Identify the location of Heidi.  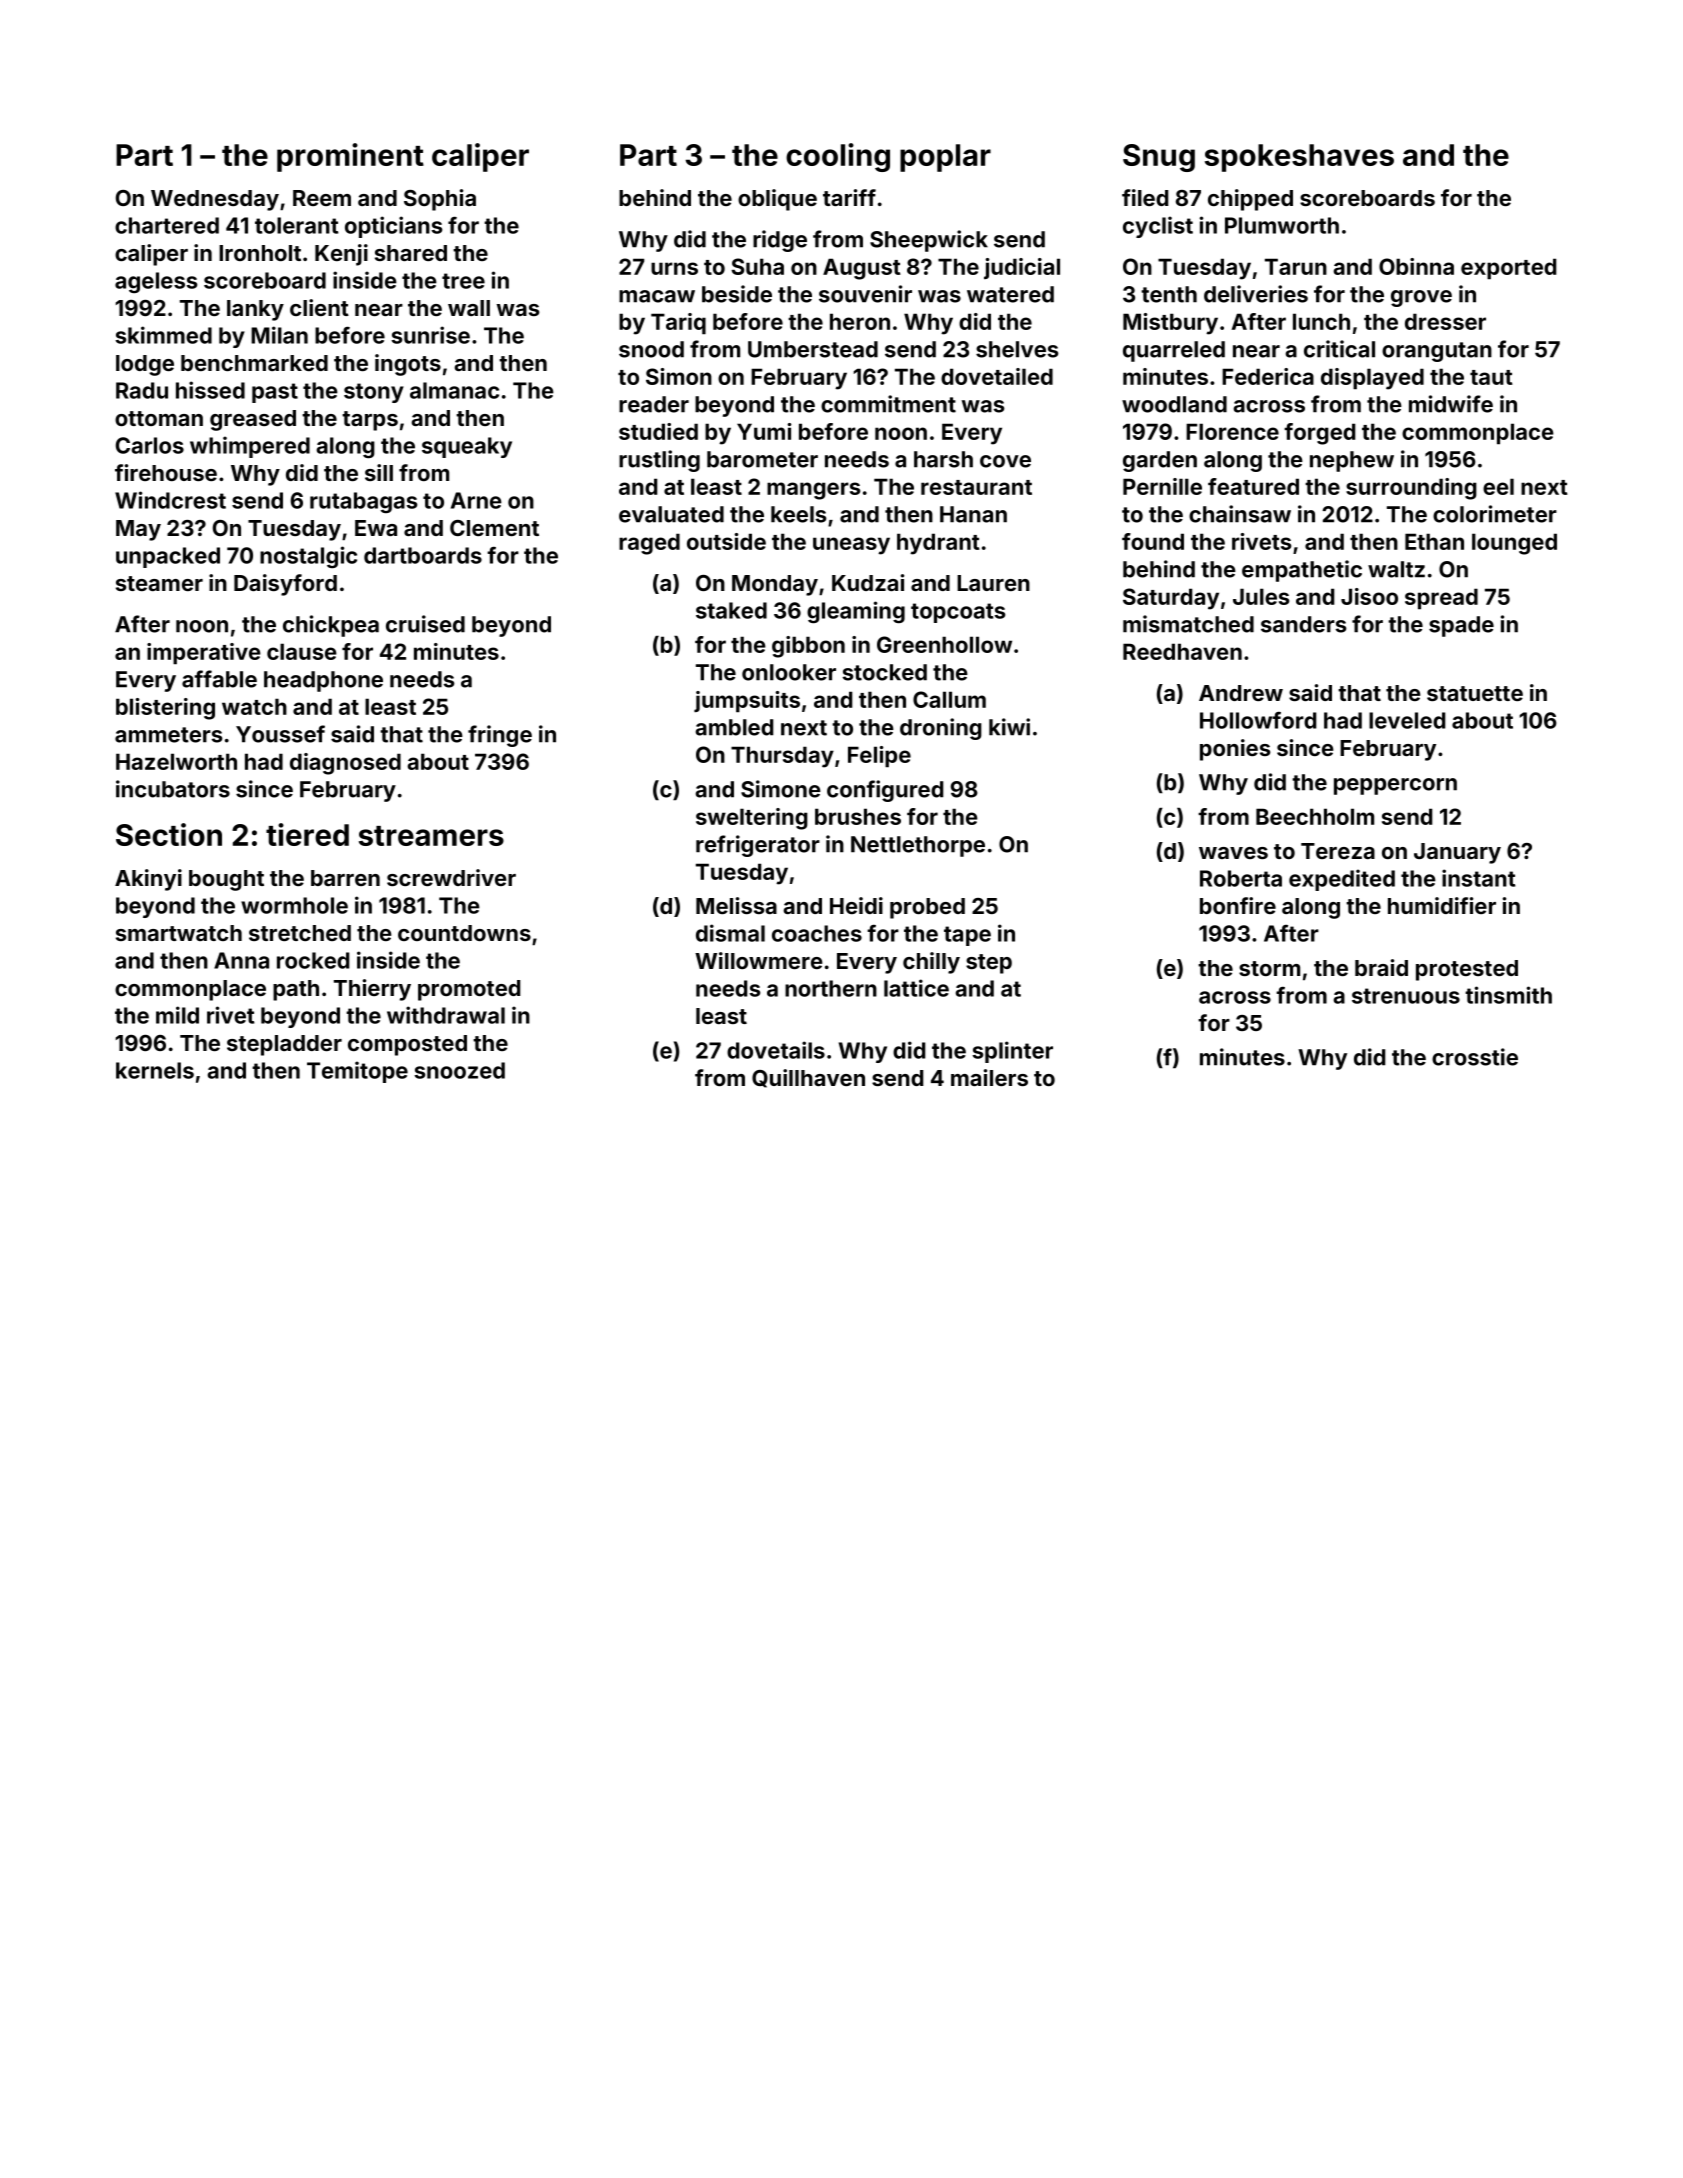
(856, 905).
